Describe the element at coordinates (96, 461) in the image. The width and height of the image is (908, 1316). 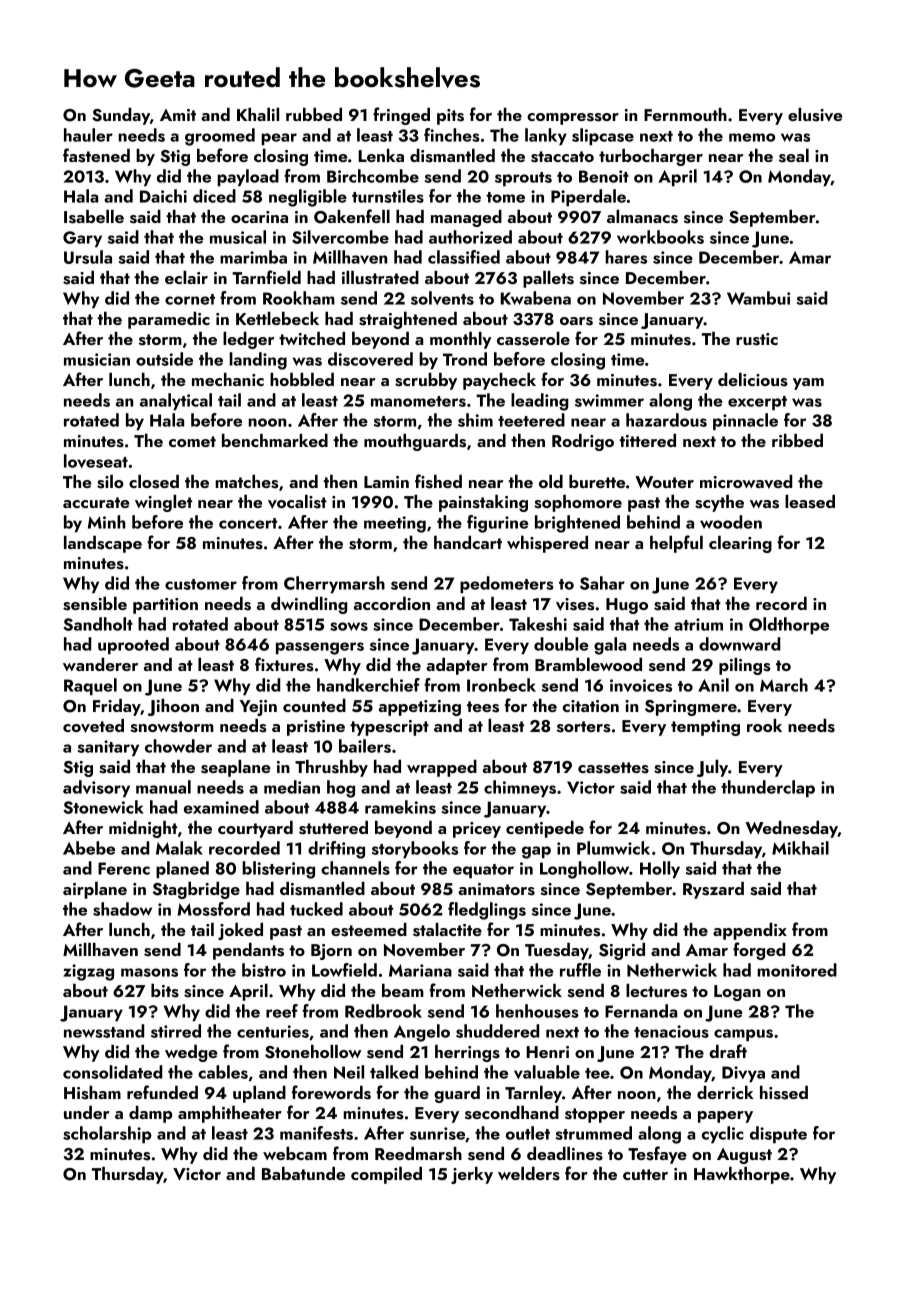
I see `loveseat` at that location.
